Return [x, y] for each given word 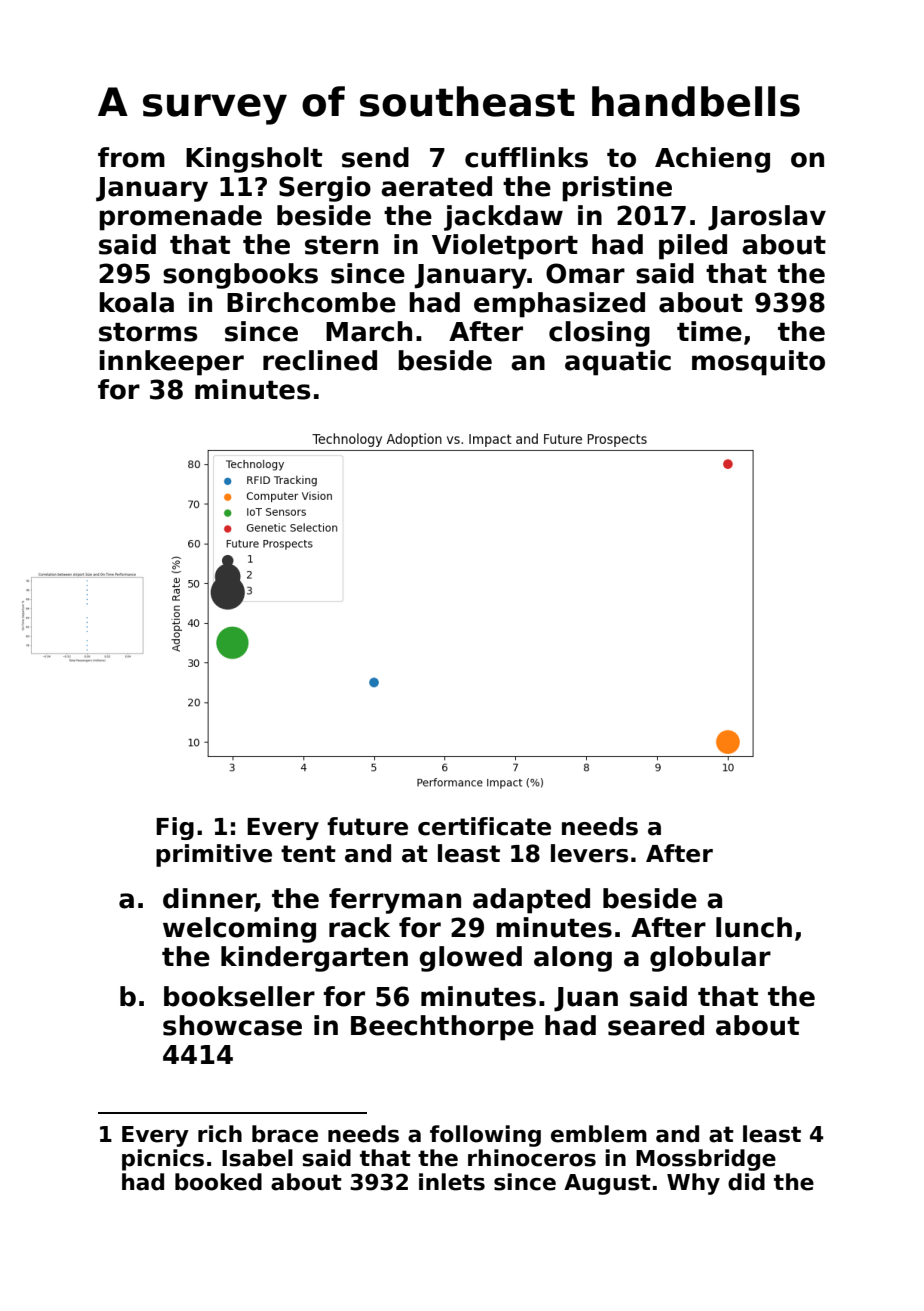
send [375, 157]
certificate [484, 826]
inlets [452, 1182]
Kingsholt [254, 160]
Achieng [712, 160]
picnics [163, 1160]
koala [136, 302]
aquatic [618, 363]
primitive [214, 855]
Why [693, 1184]
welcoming [239, 930]
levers [589, 853]
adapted [531, 901]
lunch [754, 927]
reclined [320, 360]
